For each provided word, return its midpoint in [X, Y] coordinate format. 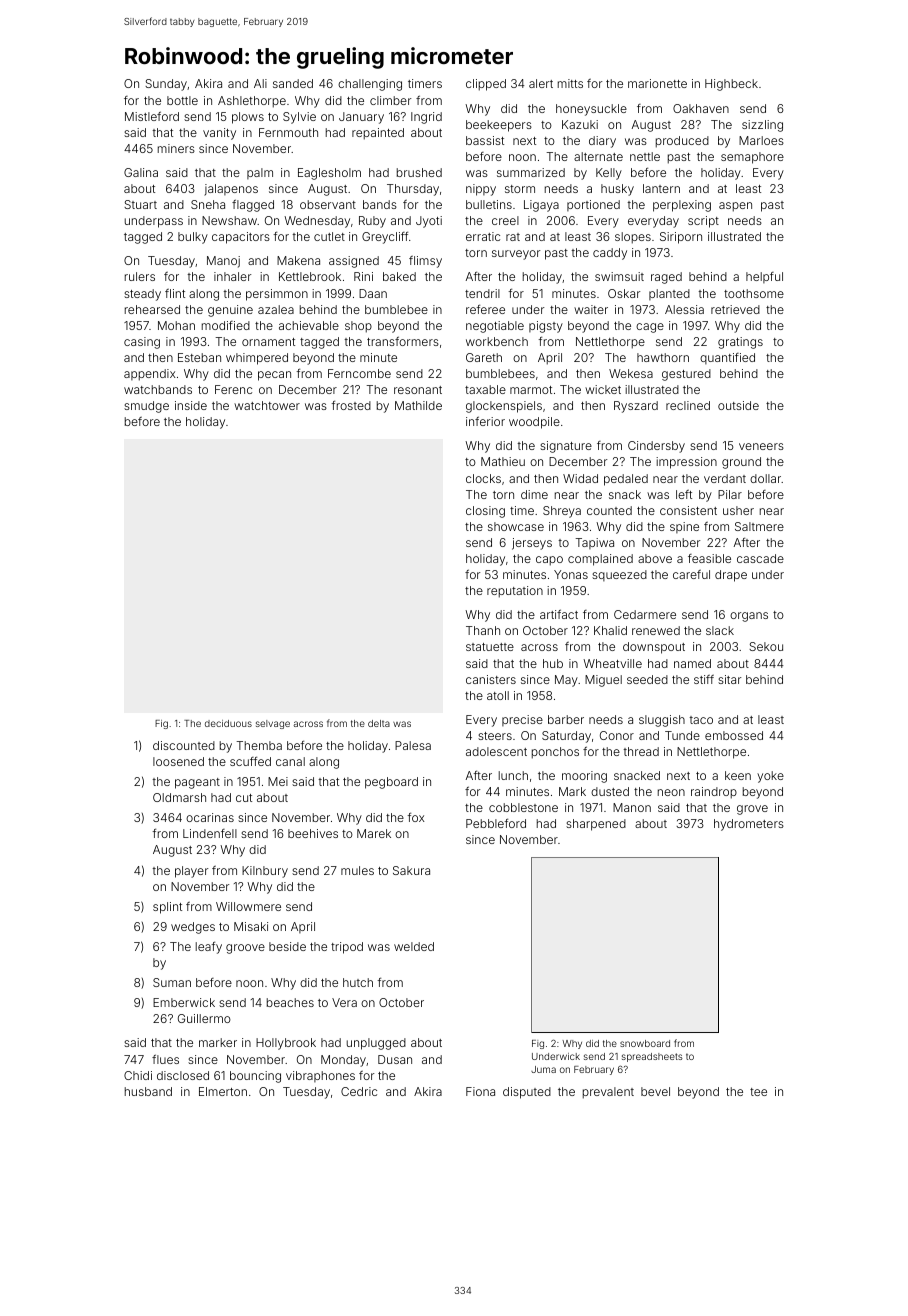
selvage [273, 724]
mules [357, 870]
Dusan [395, 1059]
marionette [657, 83]
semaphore [752, 158]
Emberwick [184, 1002]
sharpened [596, 825]
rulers [140, 276]
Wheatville [612, 663]
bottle [182, 100]
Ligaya [541, 206]
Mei [278, 781]
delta [379, 723]
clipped [486, 85]
